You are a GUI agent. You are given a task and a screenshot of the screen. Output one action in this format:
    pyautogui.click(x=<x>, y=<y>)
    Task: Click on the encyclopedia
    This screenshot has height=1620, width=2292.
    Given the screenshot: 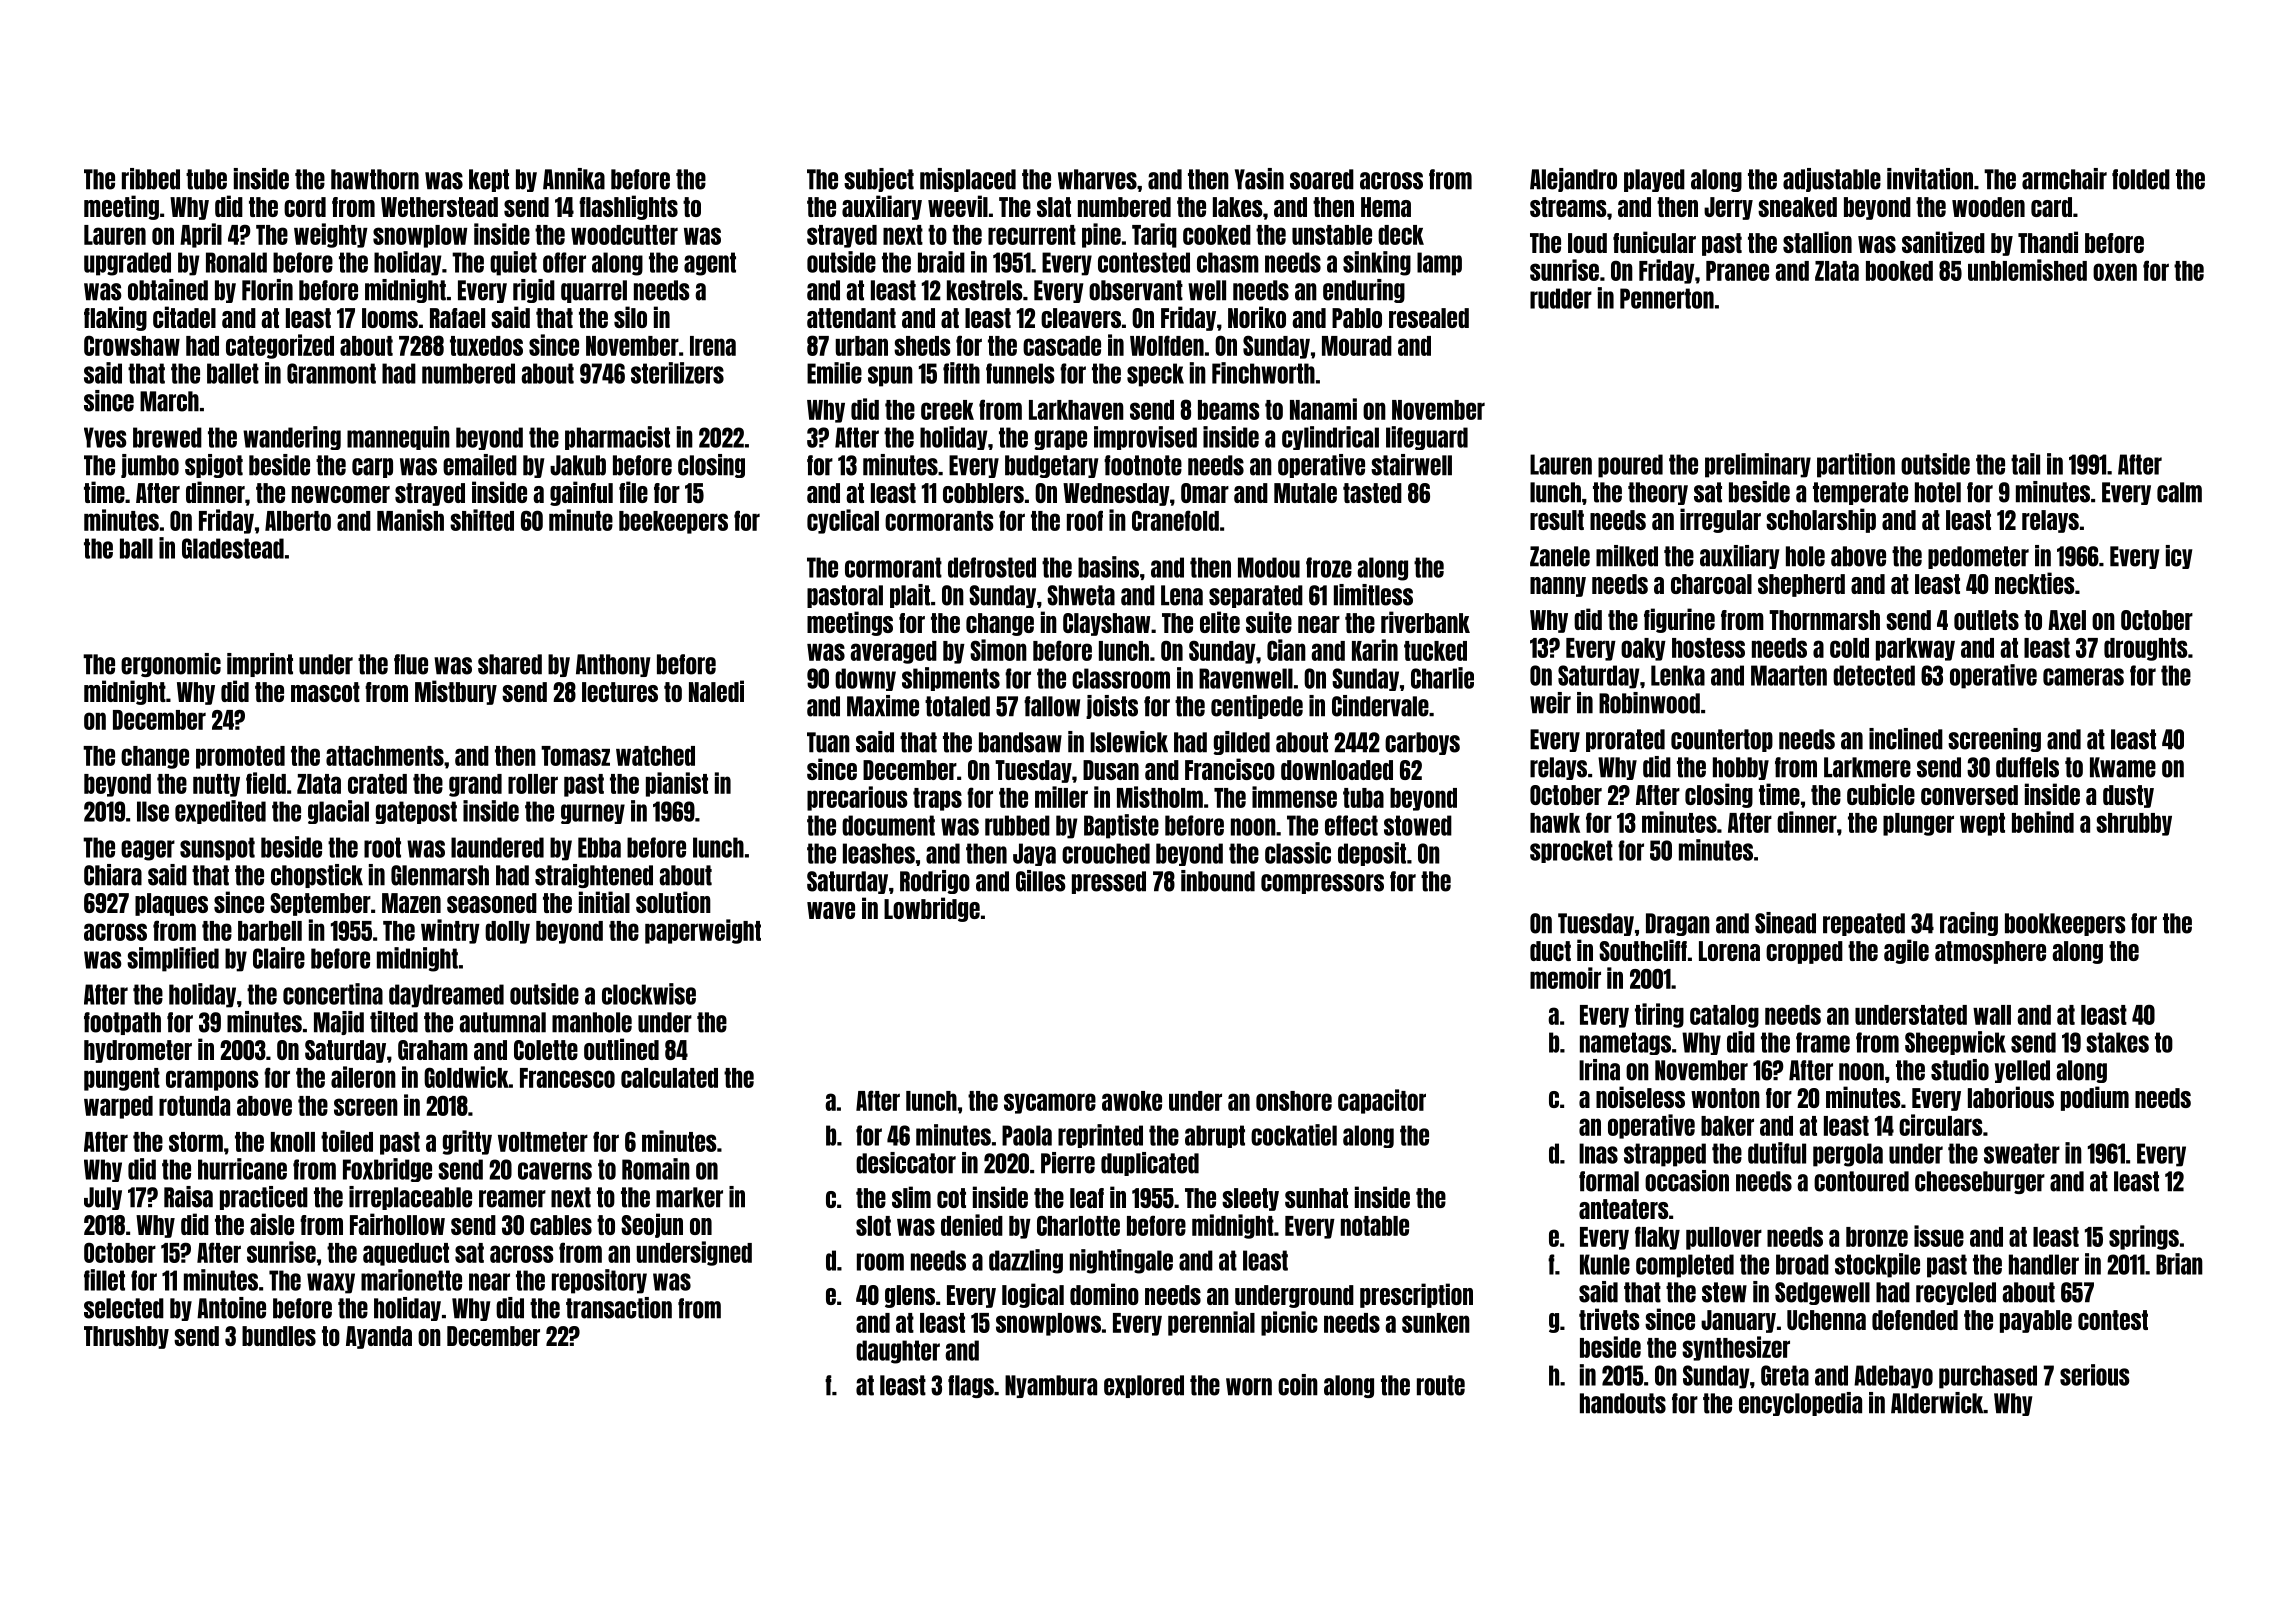 What is the action you would take?
    pyautogui.click(x=1800, y=1404)
